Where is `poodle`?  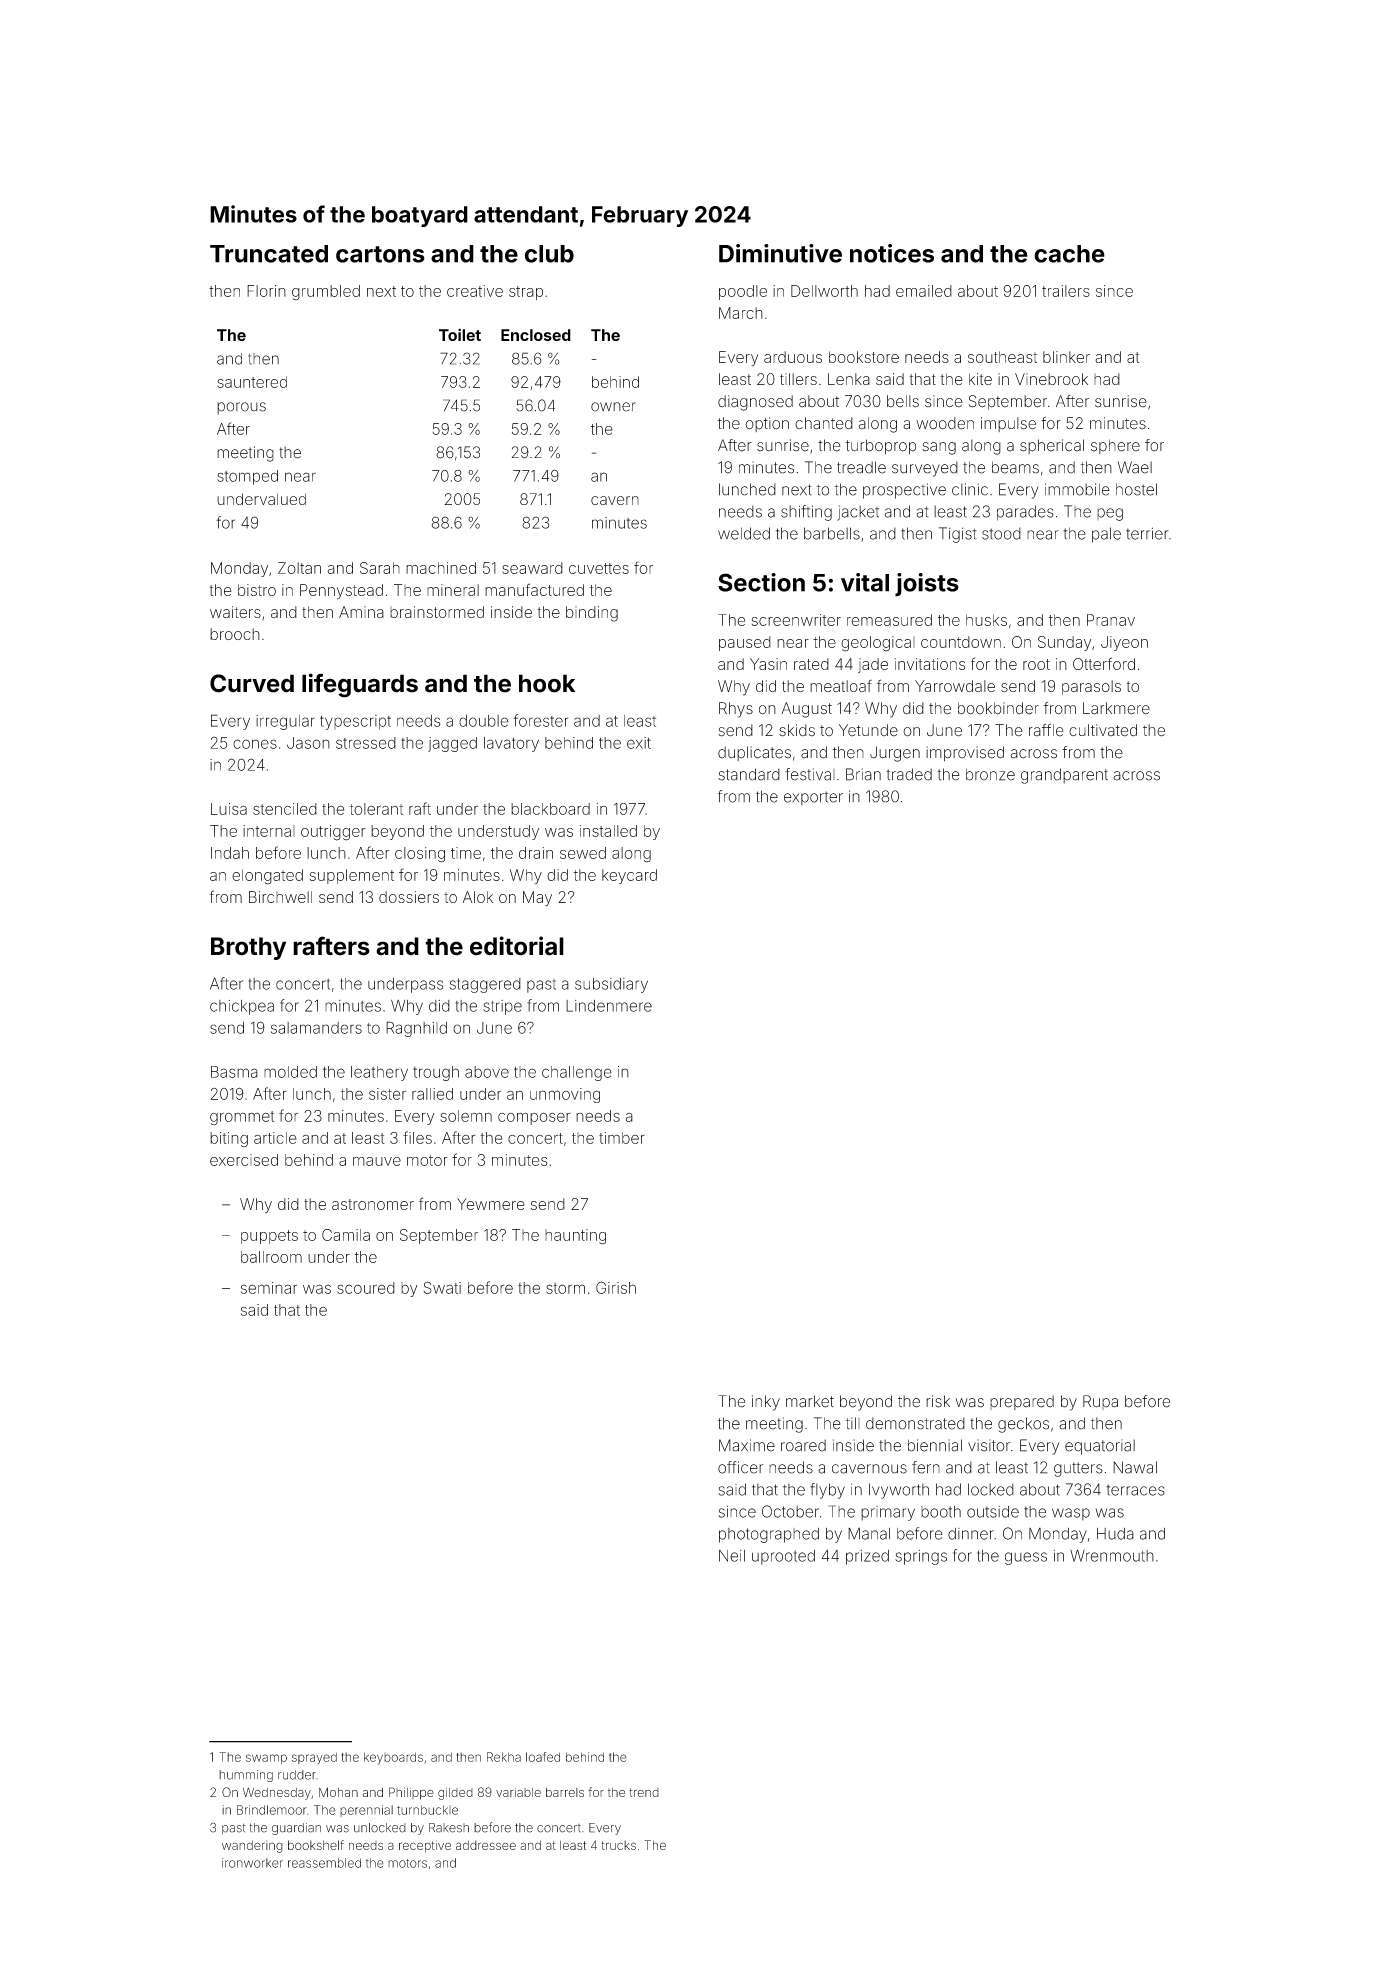 poodle is located at coordinates (743, 292).
